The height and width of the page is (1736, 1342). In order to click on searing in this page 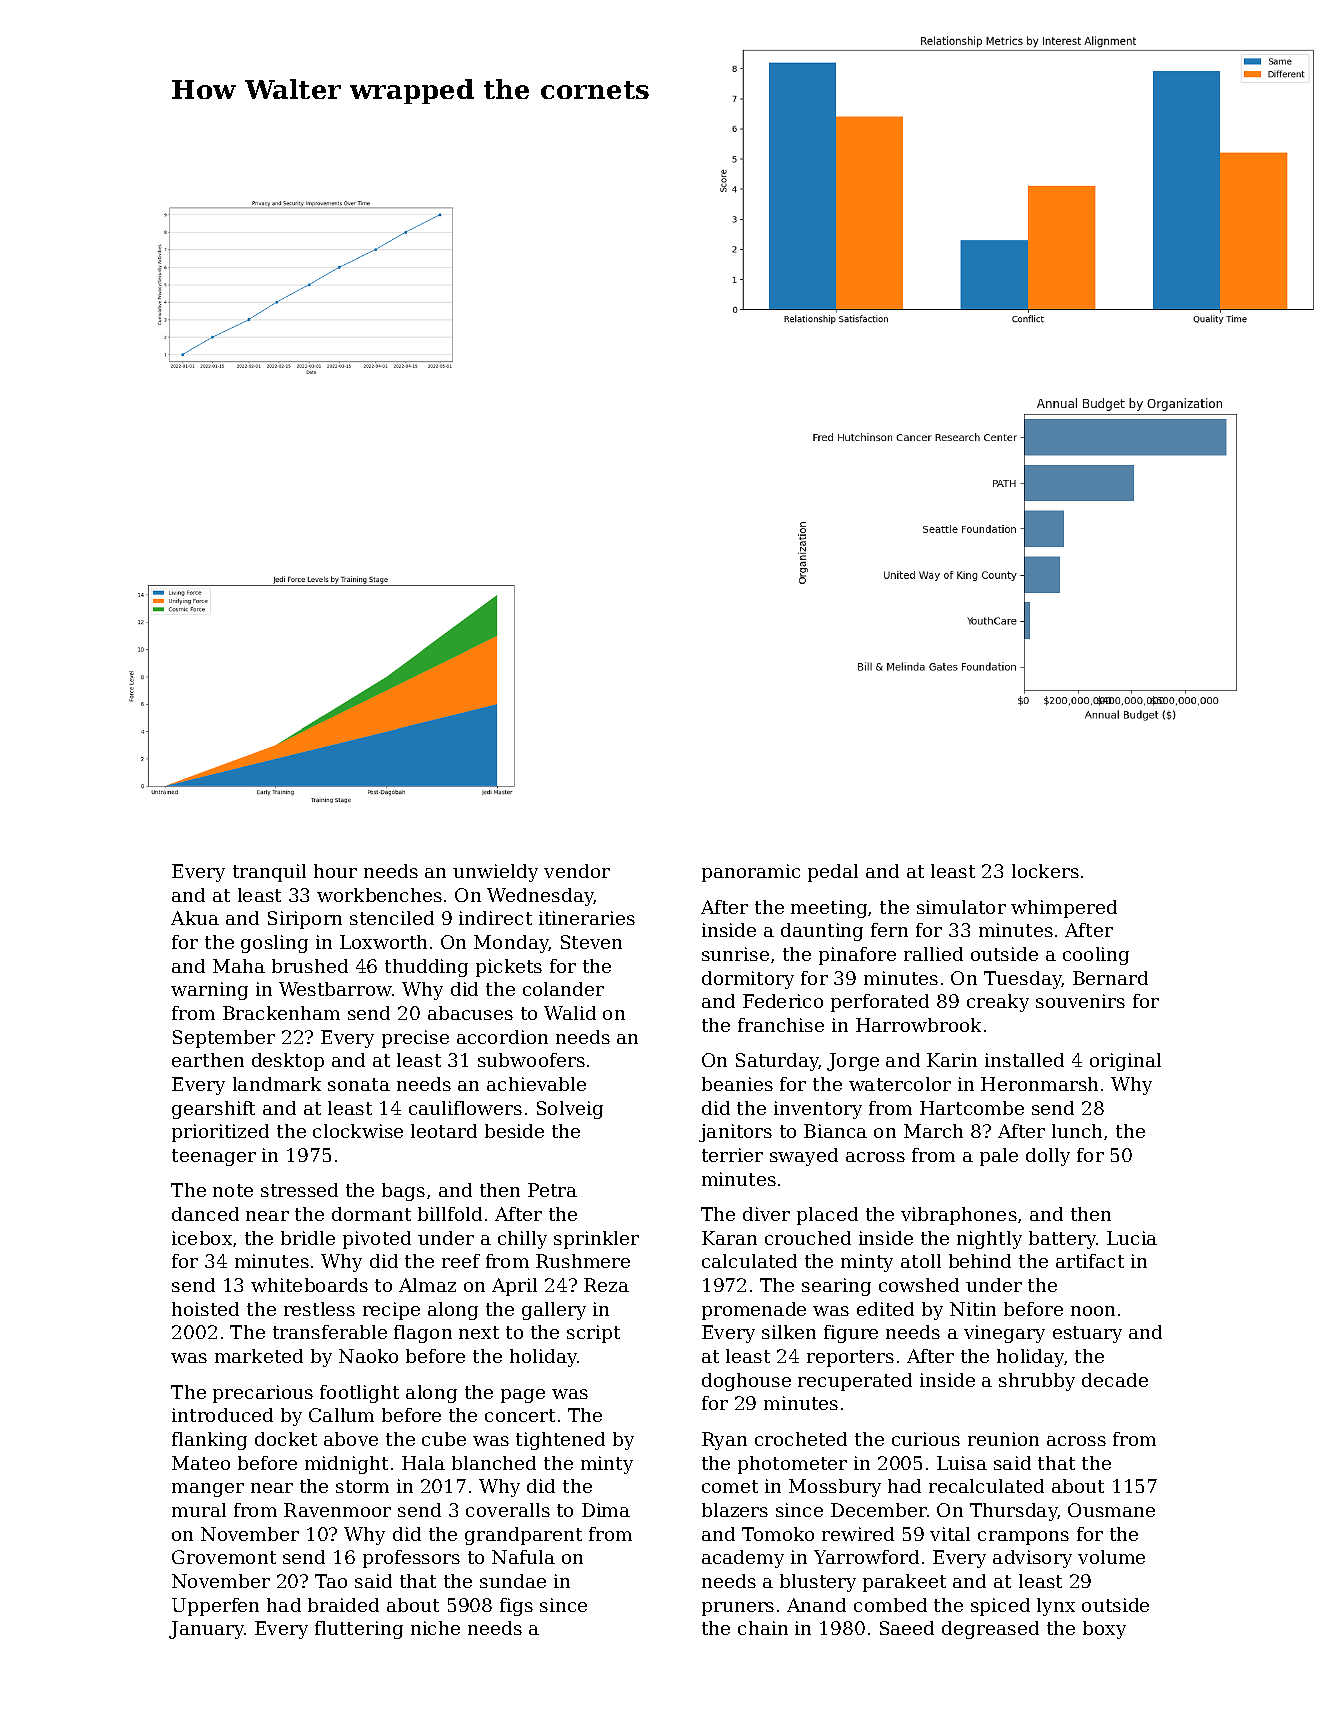, I will do `click(836, 1287)`.
